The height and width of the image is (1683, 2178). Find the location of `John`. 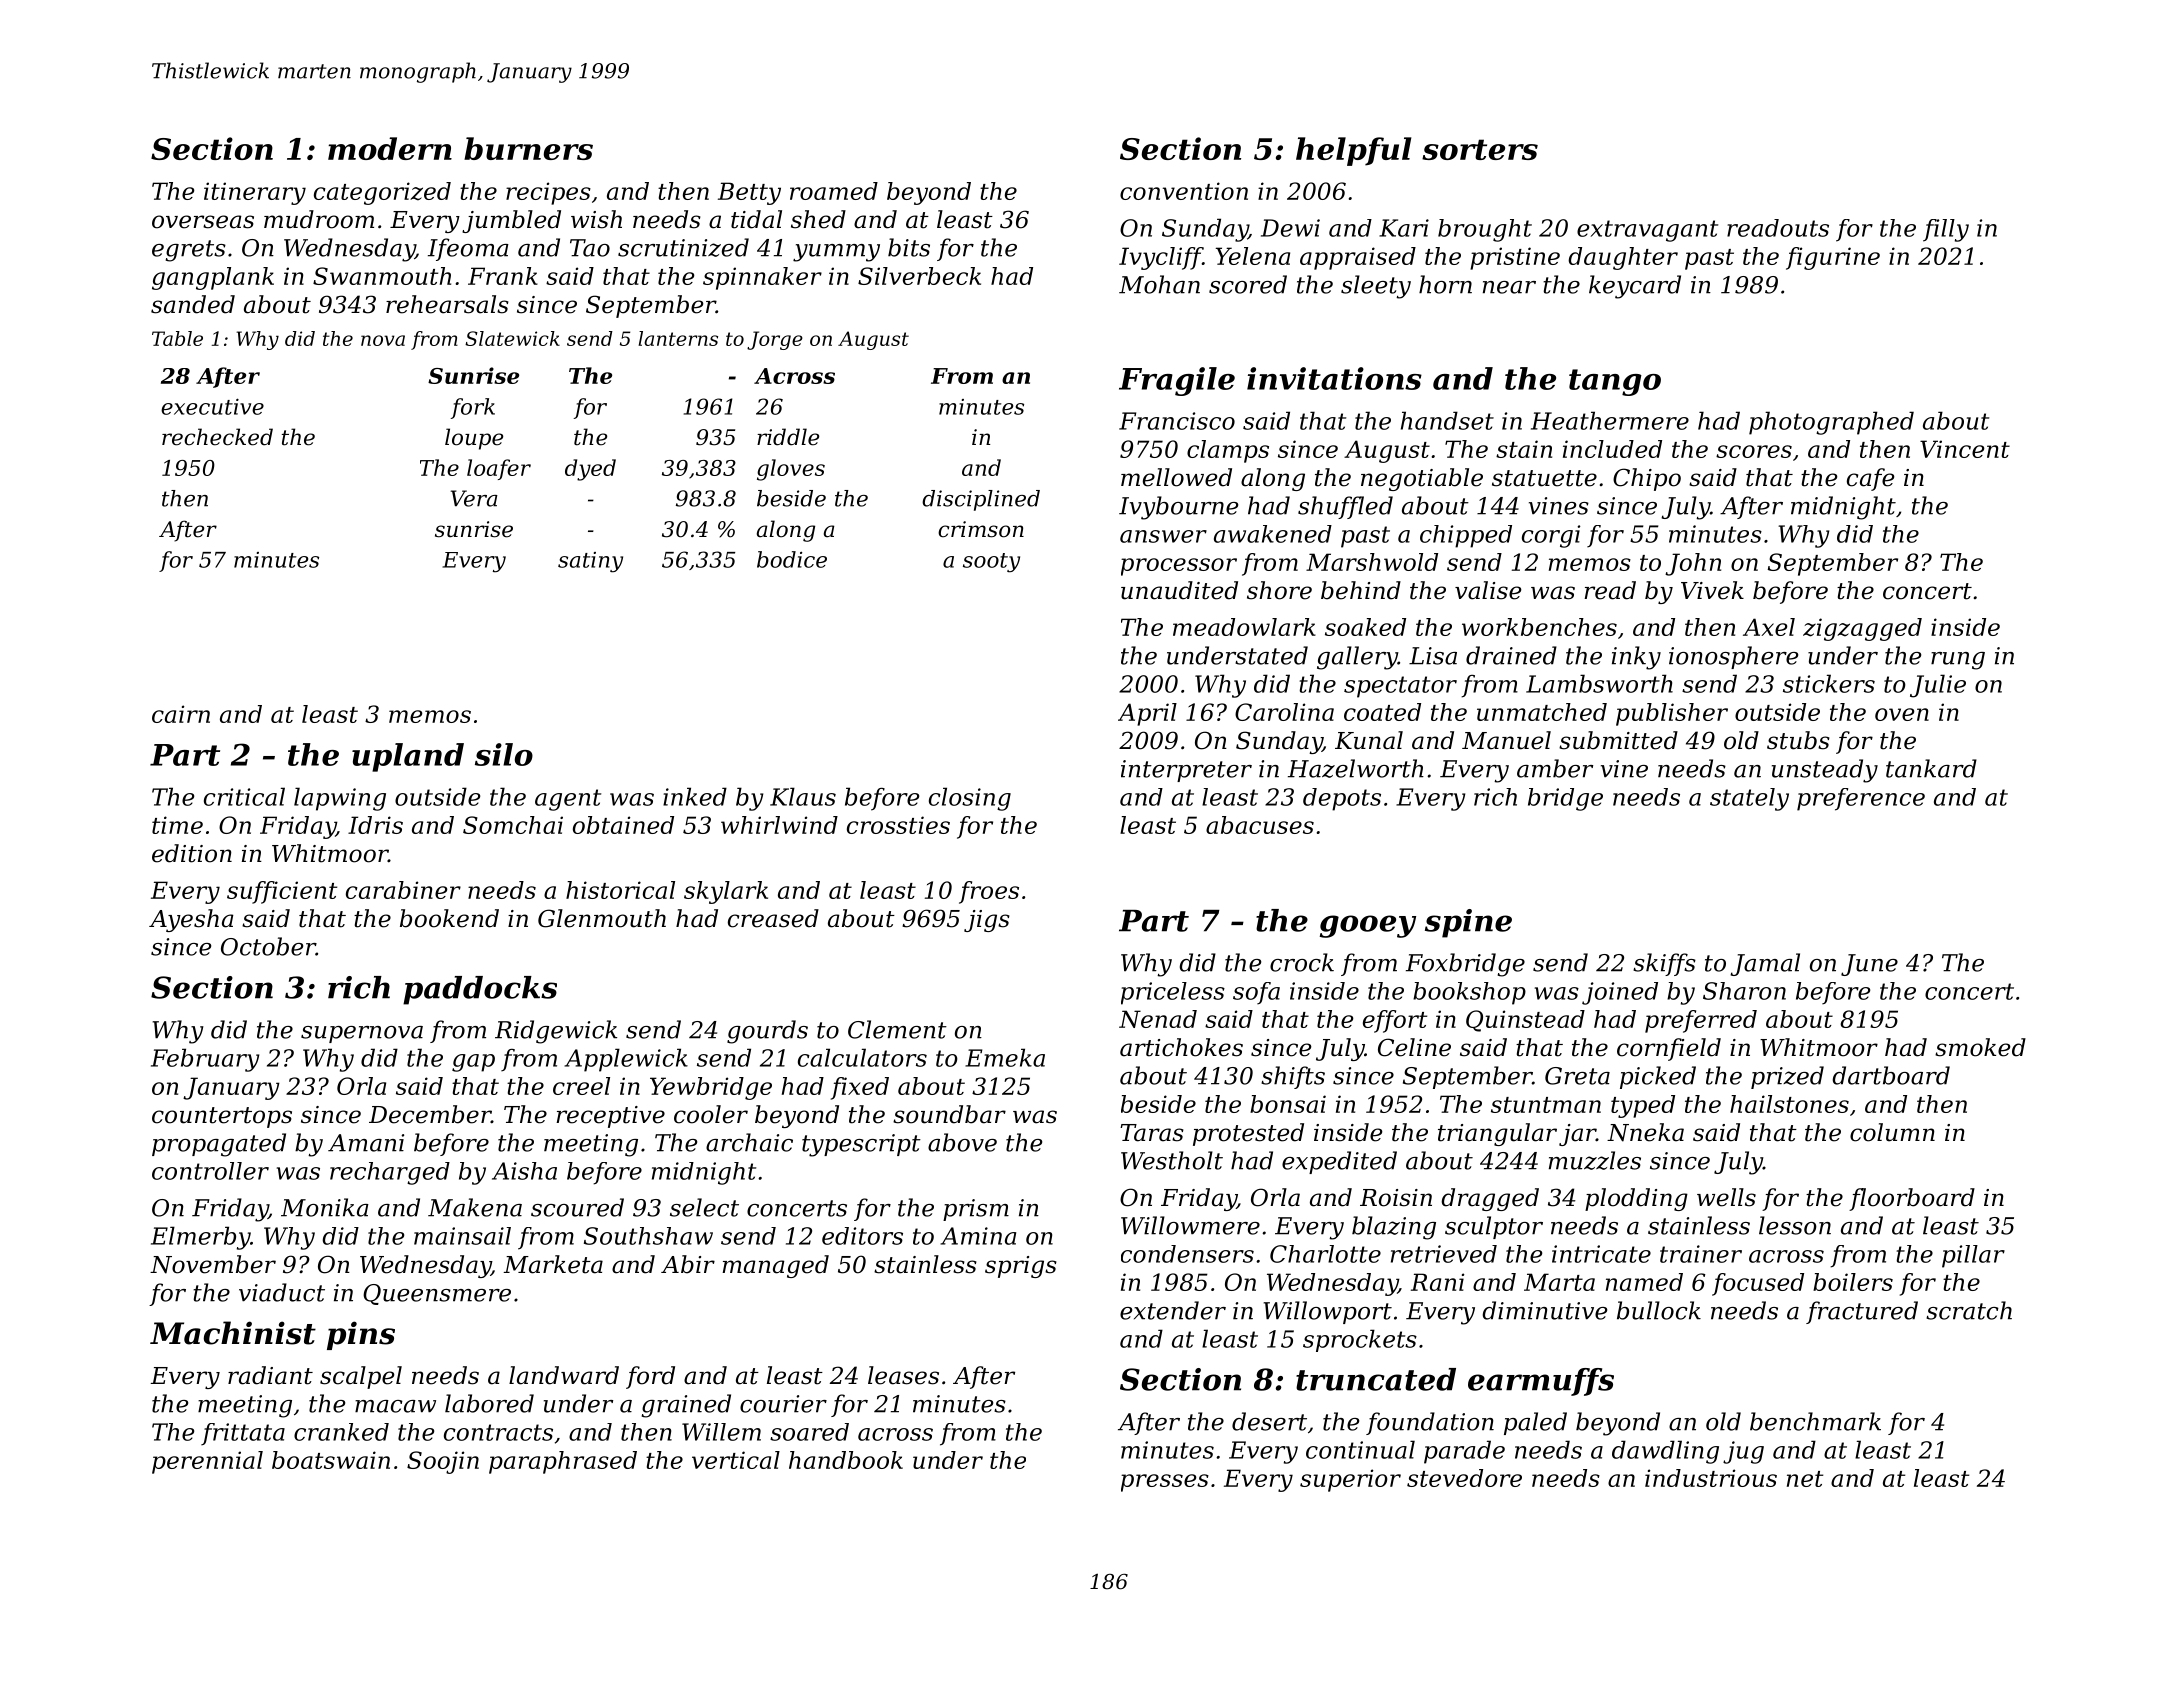

John is located at coordinates (1693, 564).
